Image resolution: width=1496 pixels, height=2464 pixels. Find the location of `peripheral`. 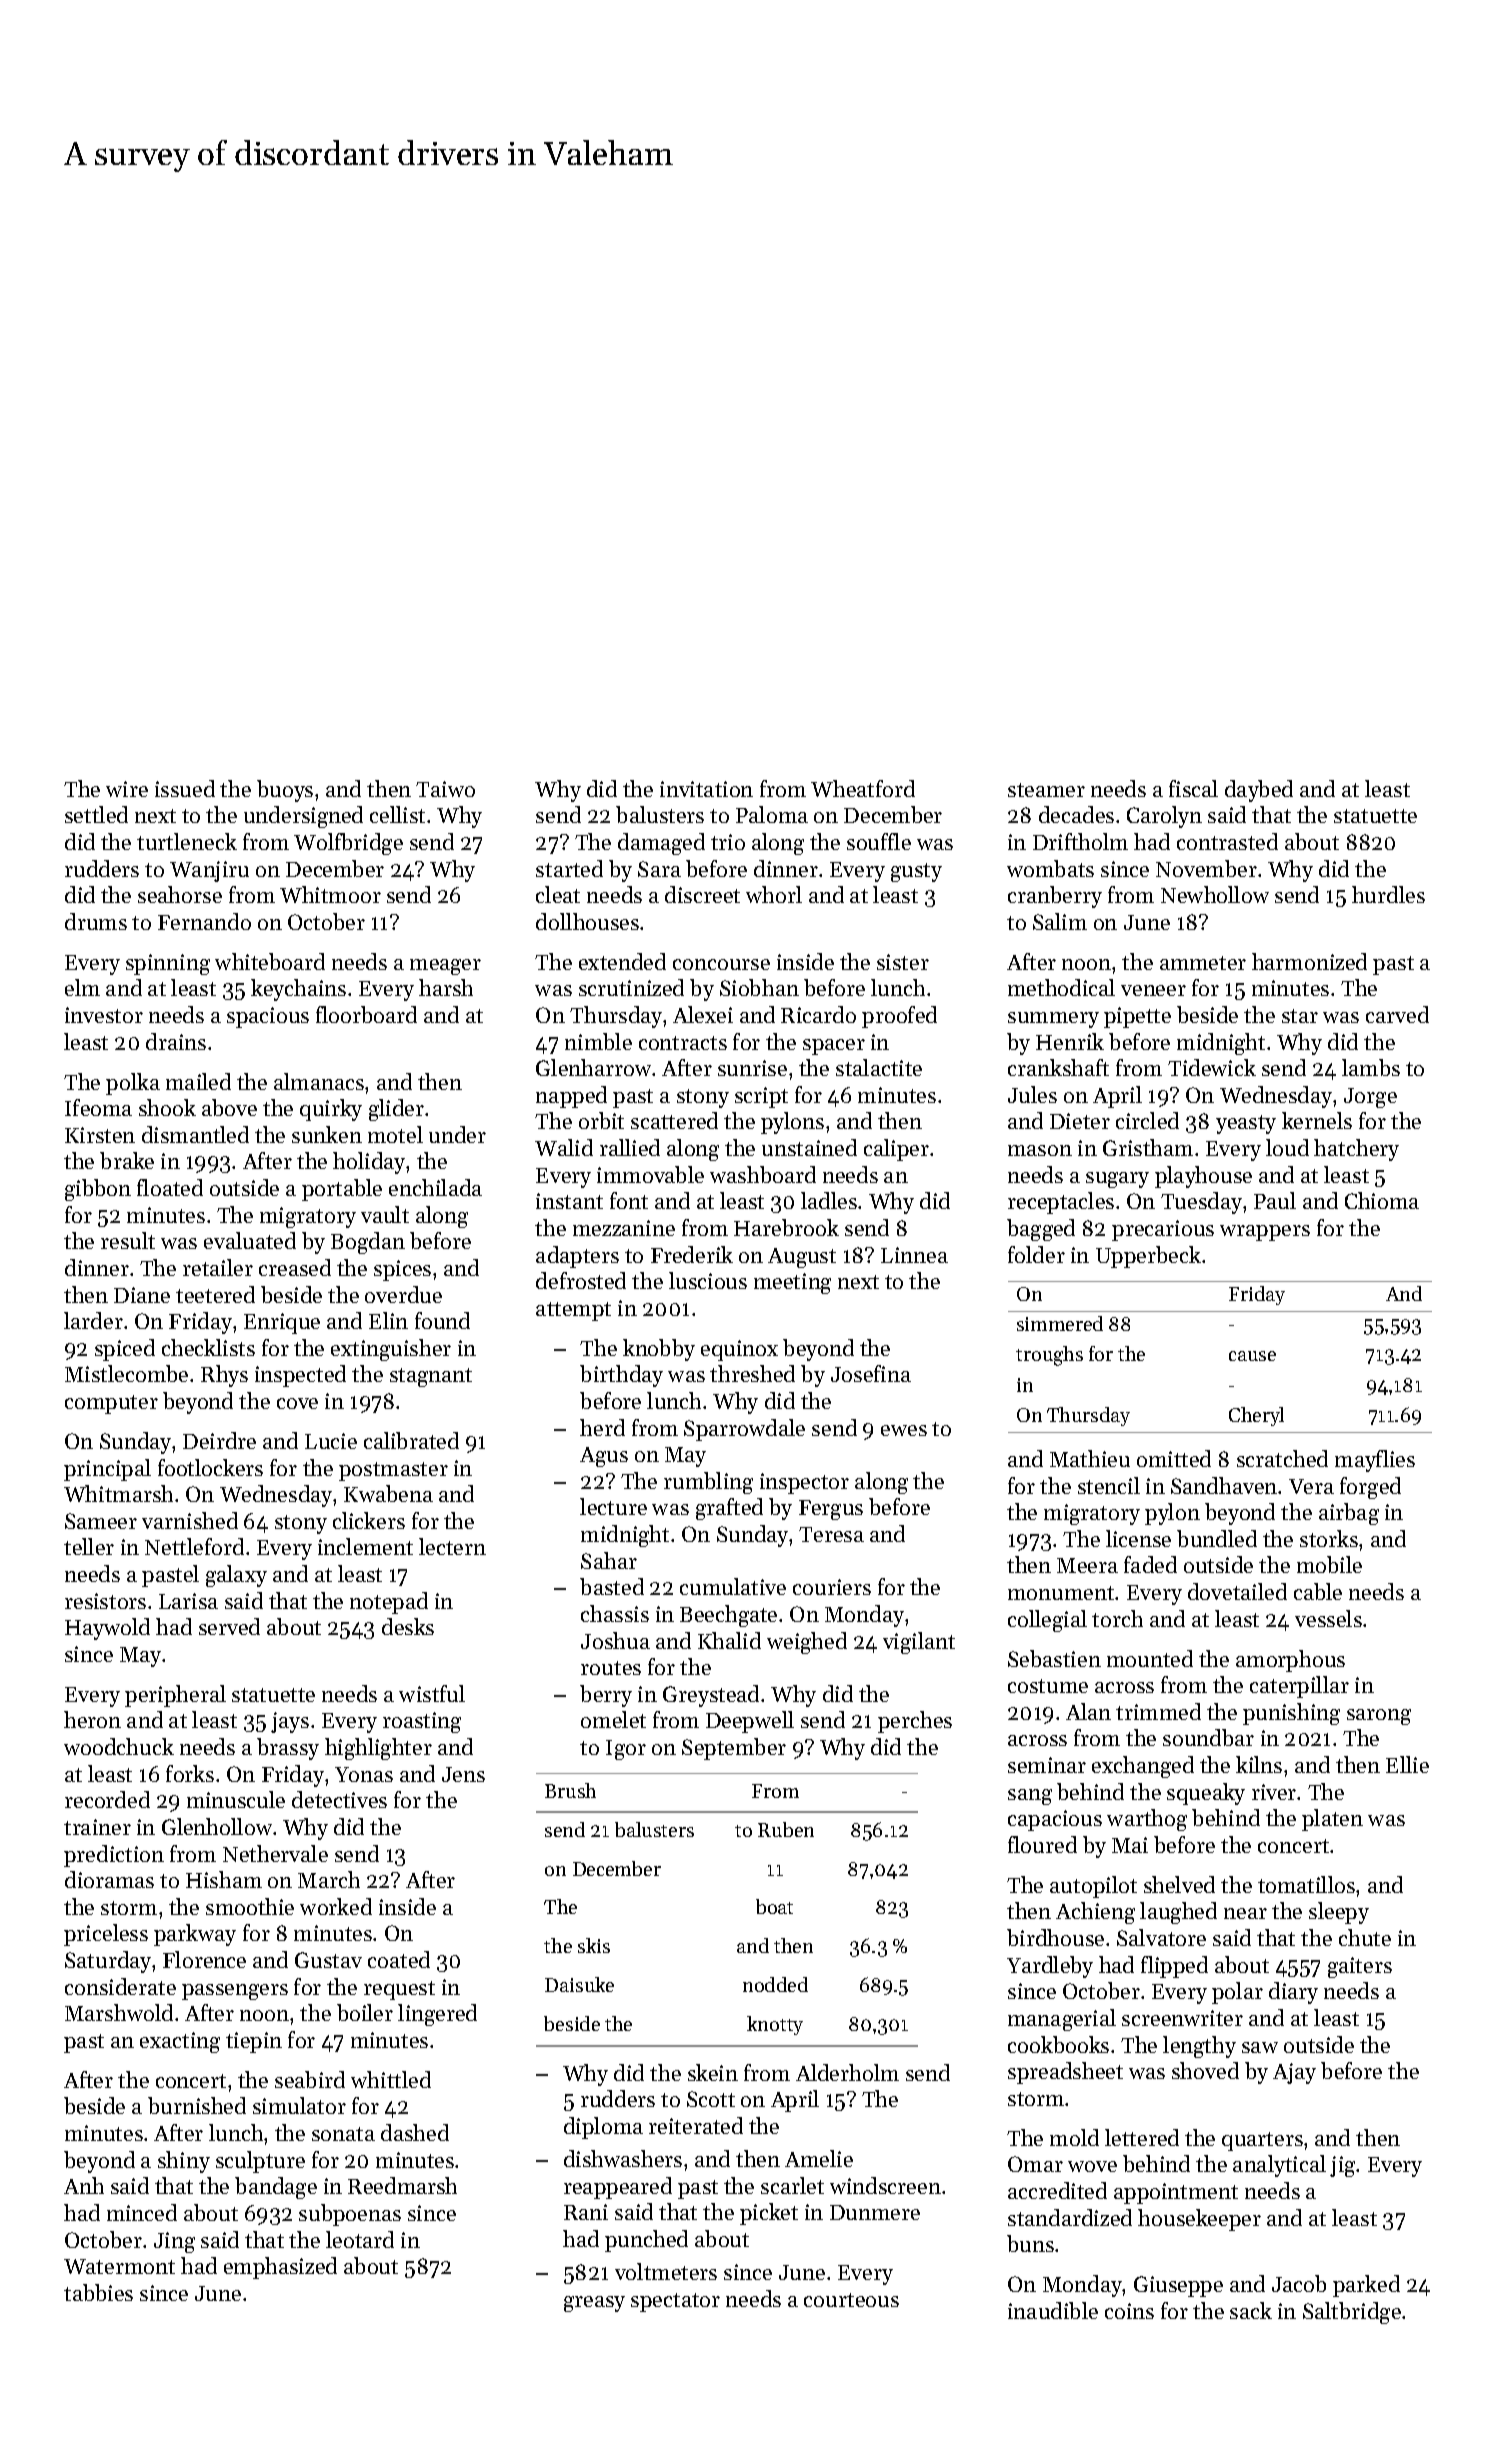

peripheral is located at coordinates (175, 1696).
